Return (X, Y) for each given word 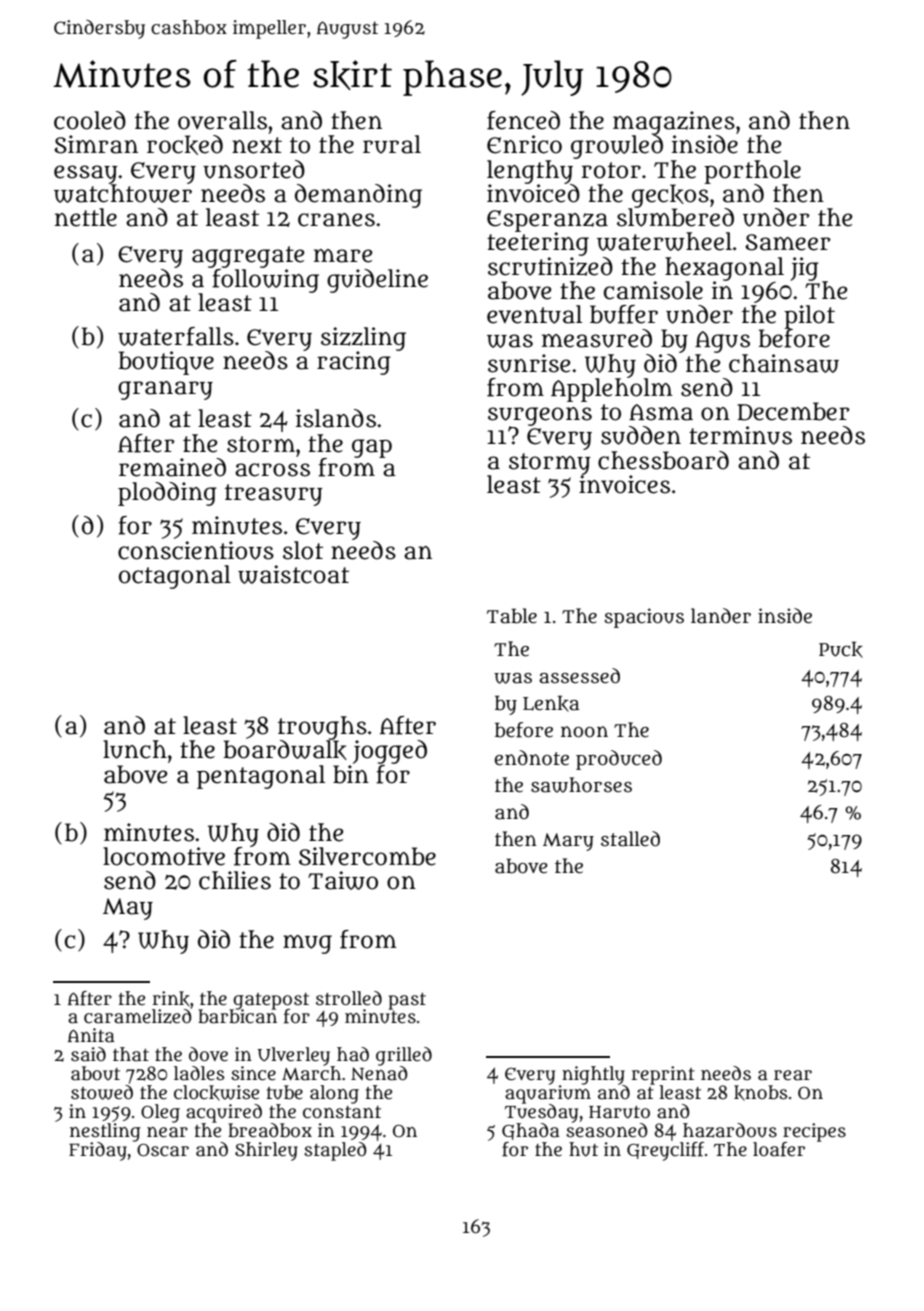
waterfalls (176, 336)
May (128, 909)
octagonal (175, 577)
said (88, 1054)
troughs (322, 728)
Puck (841, 650)
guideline (377, 281)
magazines (674, 123)
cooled (90, 120)
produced (619, 760)
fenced (523, 120)
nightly (593, 1075)
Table (512, 616)
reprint (663, 1075)
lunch (135, 749)
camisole (653, 290)
